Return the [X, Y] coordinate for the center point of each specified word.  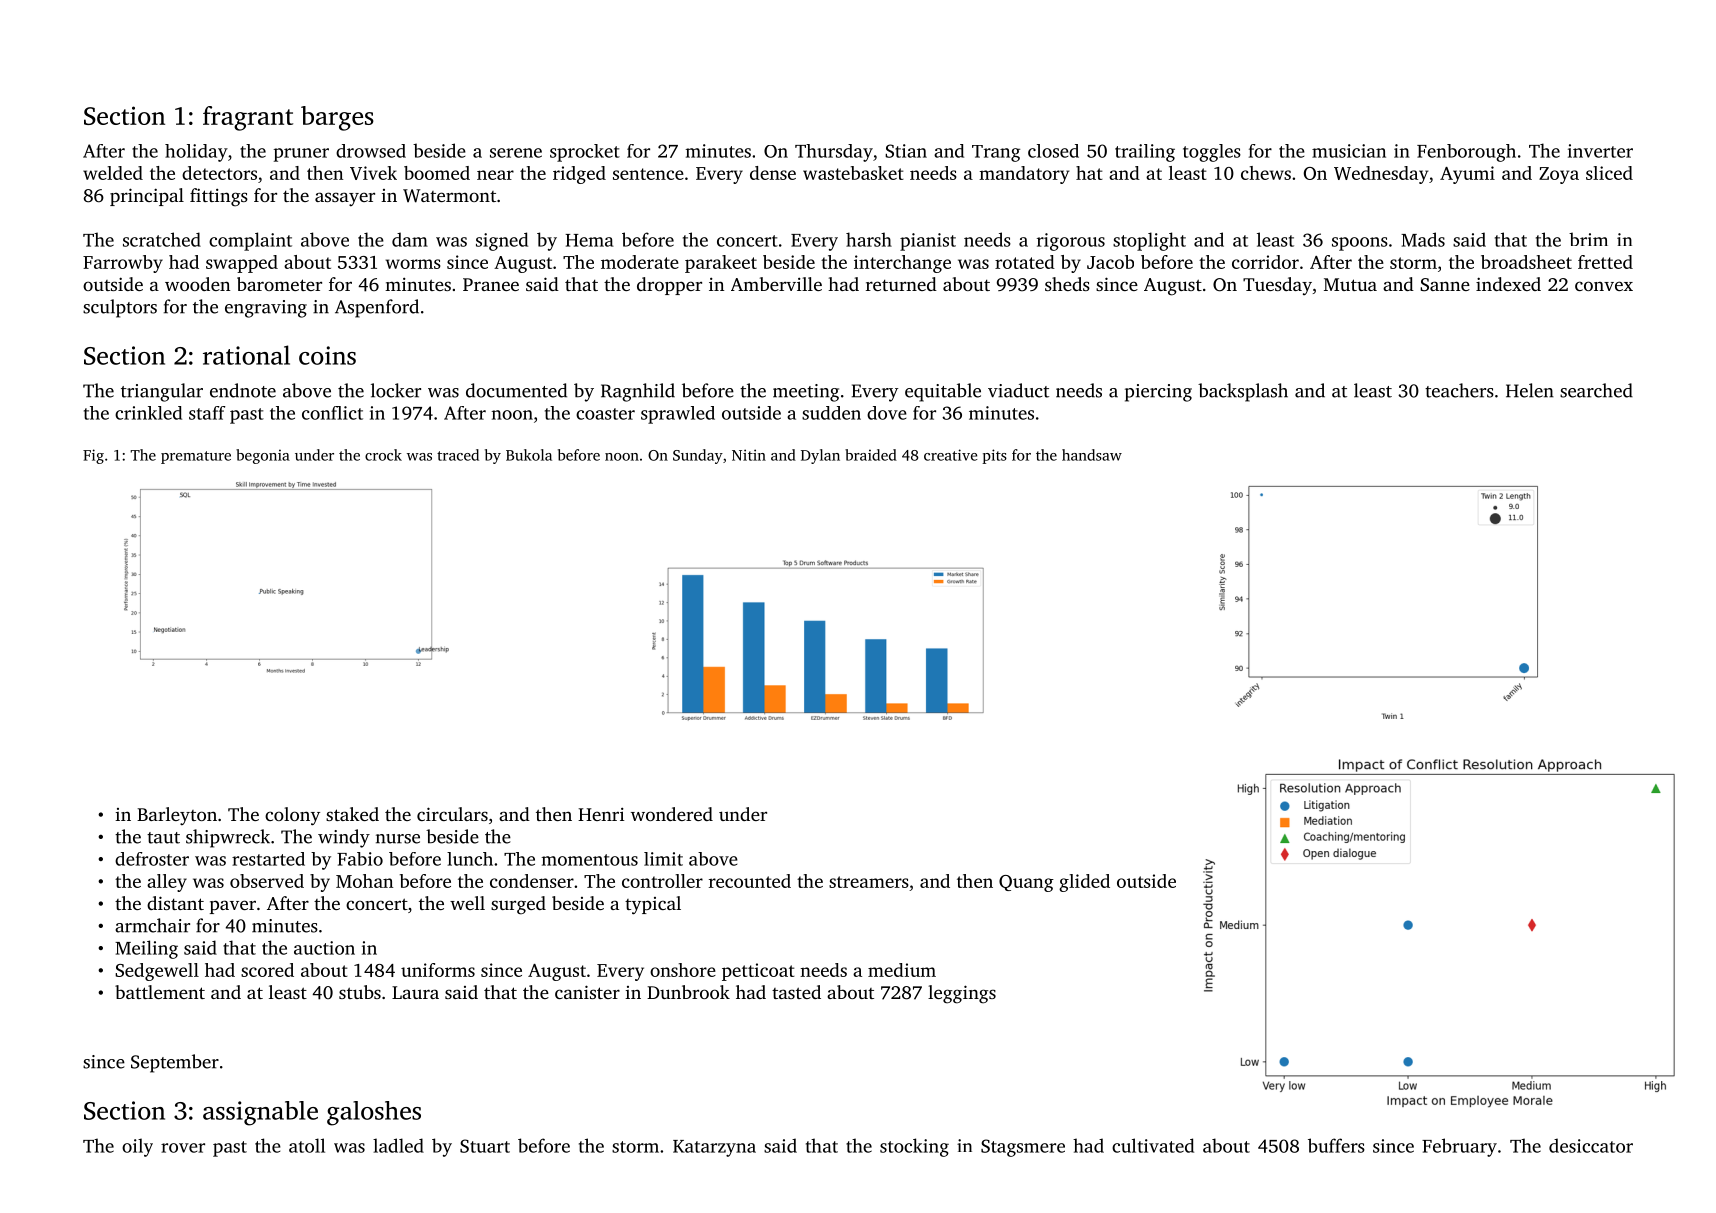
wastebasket [853, 173]
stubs [360, 992]
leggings [962, 994]
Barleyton [177, 816]
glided [1084, 883]
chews [1266, 173]
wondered [672, 814]
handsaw [1092, 455]
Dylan [820, 456]
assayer [345, 199]
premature [196, 457]
